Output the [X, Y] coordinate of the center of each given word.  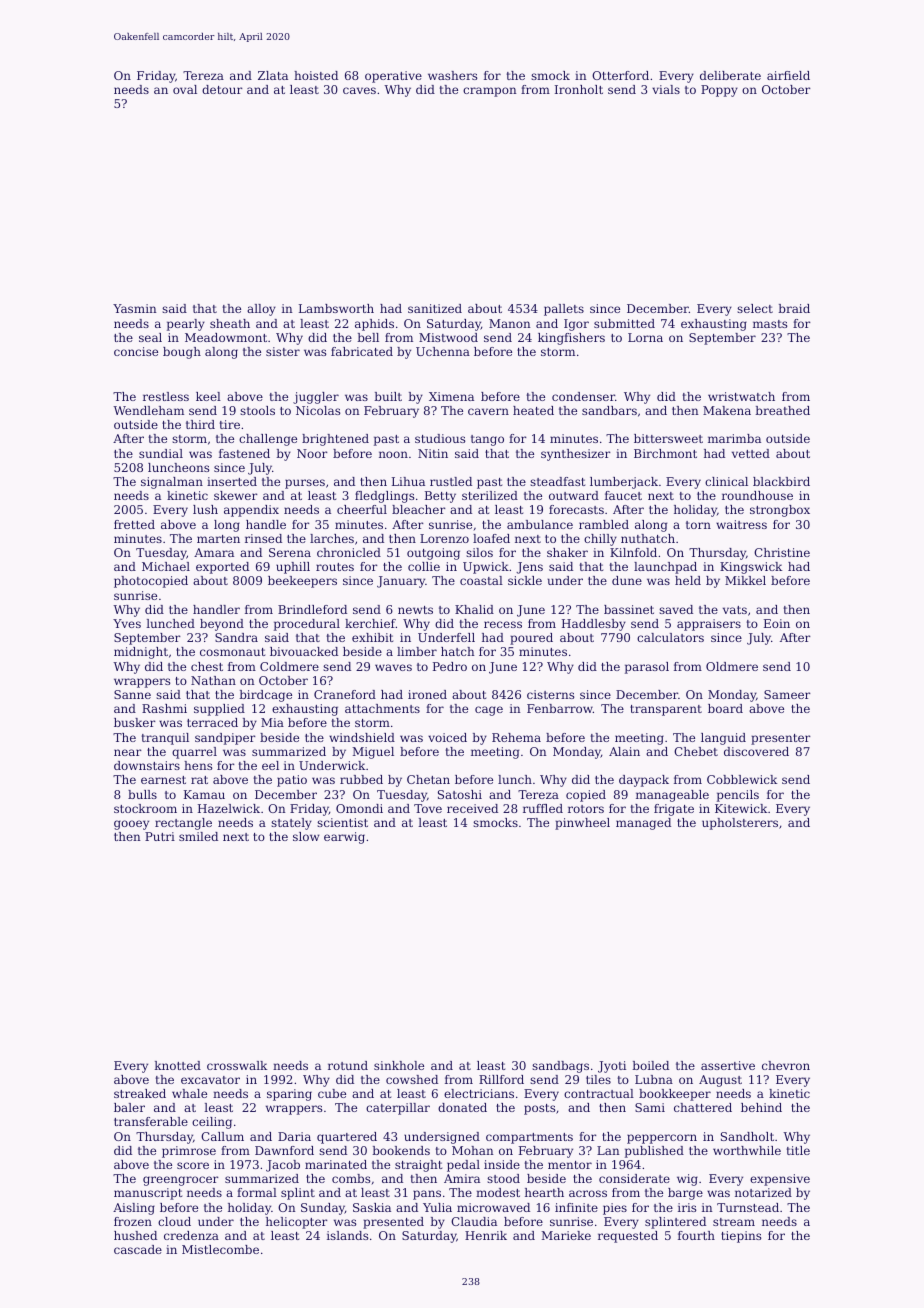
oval [185, 89]
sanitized [435, 308]
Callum [222, 1136]
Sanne [132, 694]
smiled [198, 836]
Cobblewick [742, 779]
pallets [564, 310]
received [472, 808]
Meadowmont [226, 337]
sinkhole [399, 1065]
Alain [624, 751]
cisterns [550, 694]
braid [794, 308]
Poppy [719, 91]
